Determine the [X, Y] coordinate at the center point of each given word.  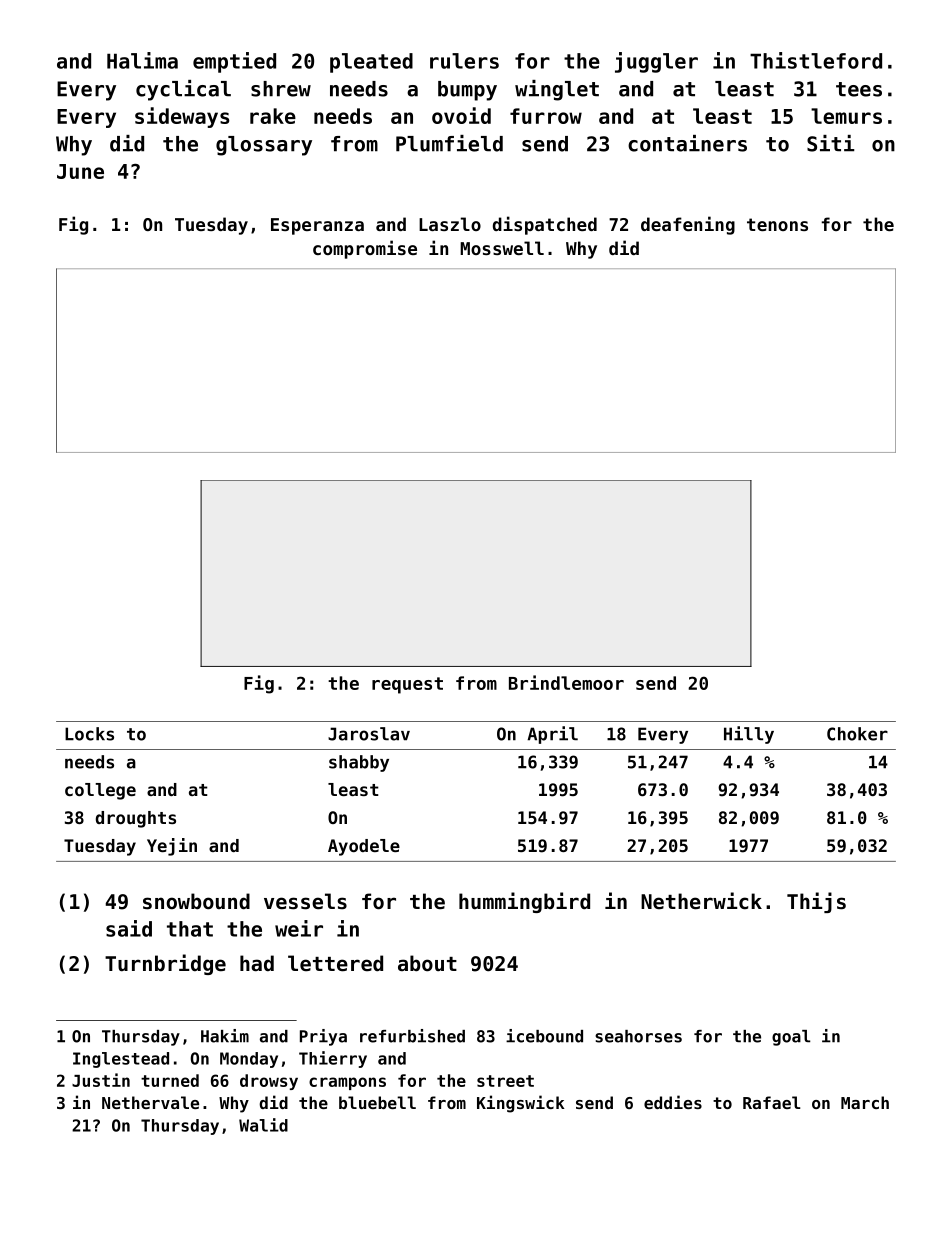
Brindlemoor [566, 682]
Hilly [749, 735]
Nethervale [150, 1102]
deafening [688, 225]
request [407, 685]
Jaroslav [369, 734]
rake [273, 116]
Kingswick [521, 1104]
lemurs [846, 116]
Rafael [772, 1102]
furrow [546, 116]
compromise [365, 249]
